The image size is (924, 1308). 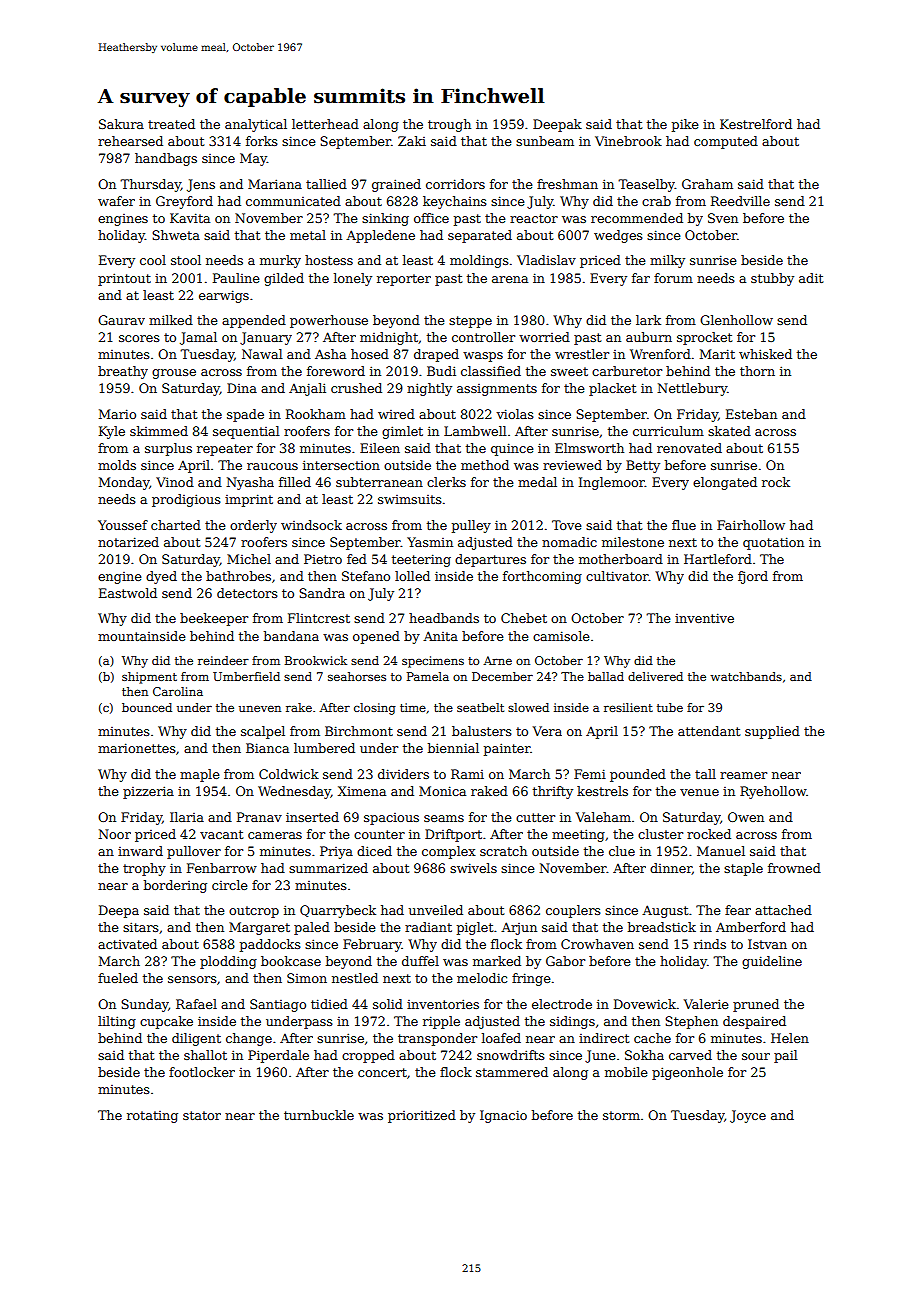 I want to click on uneven, so click(x=260, y=709).
